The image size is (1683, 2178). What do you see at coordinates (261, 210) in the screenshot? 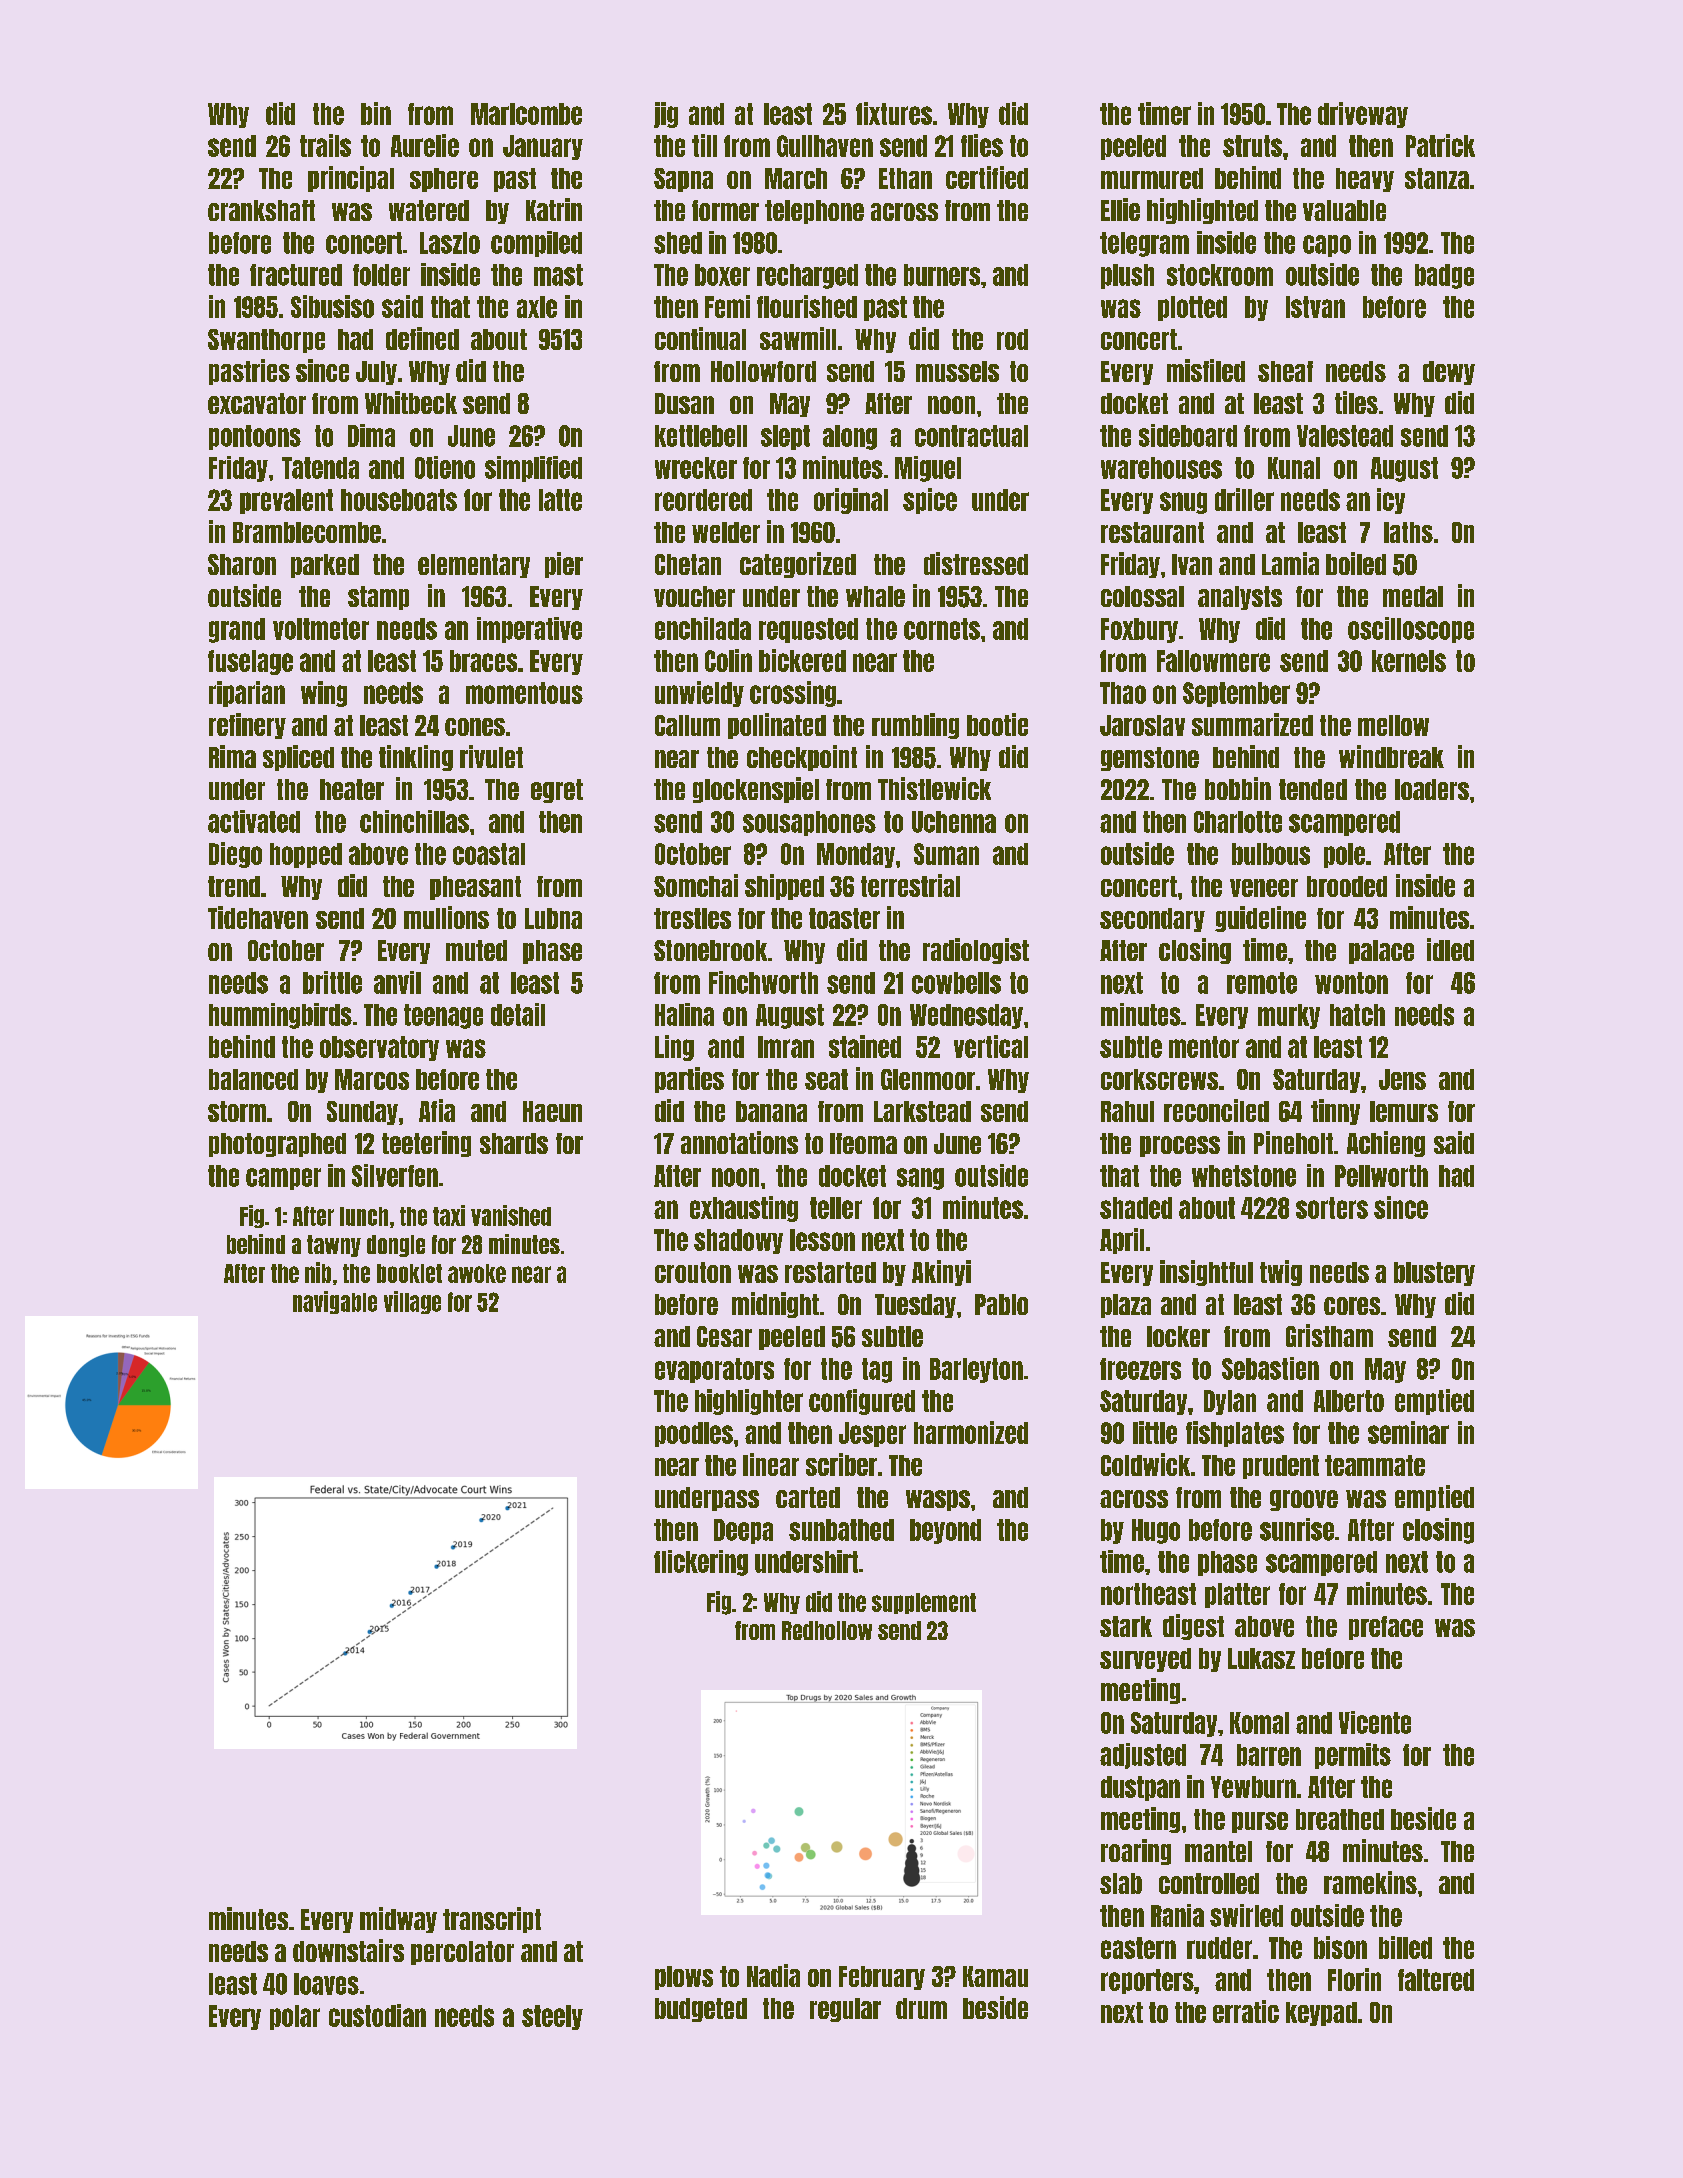
I see `crankshaft` at bounding box center [261, 210].
